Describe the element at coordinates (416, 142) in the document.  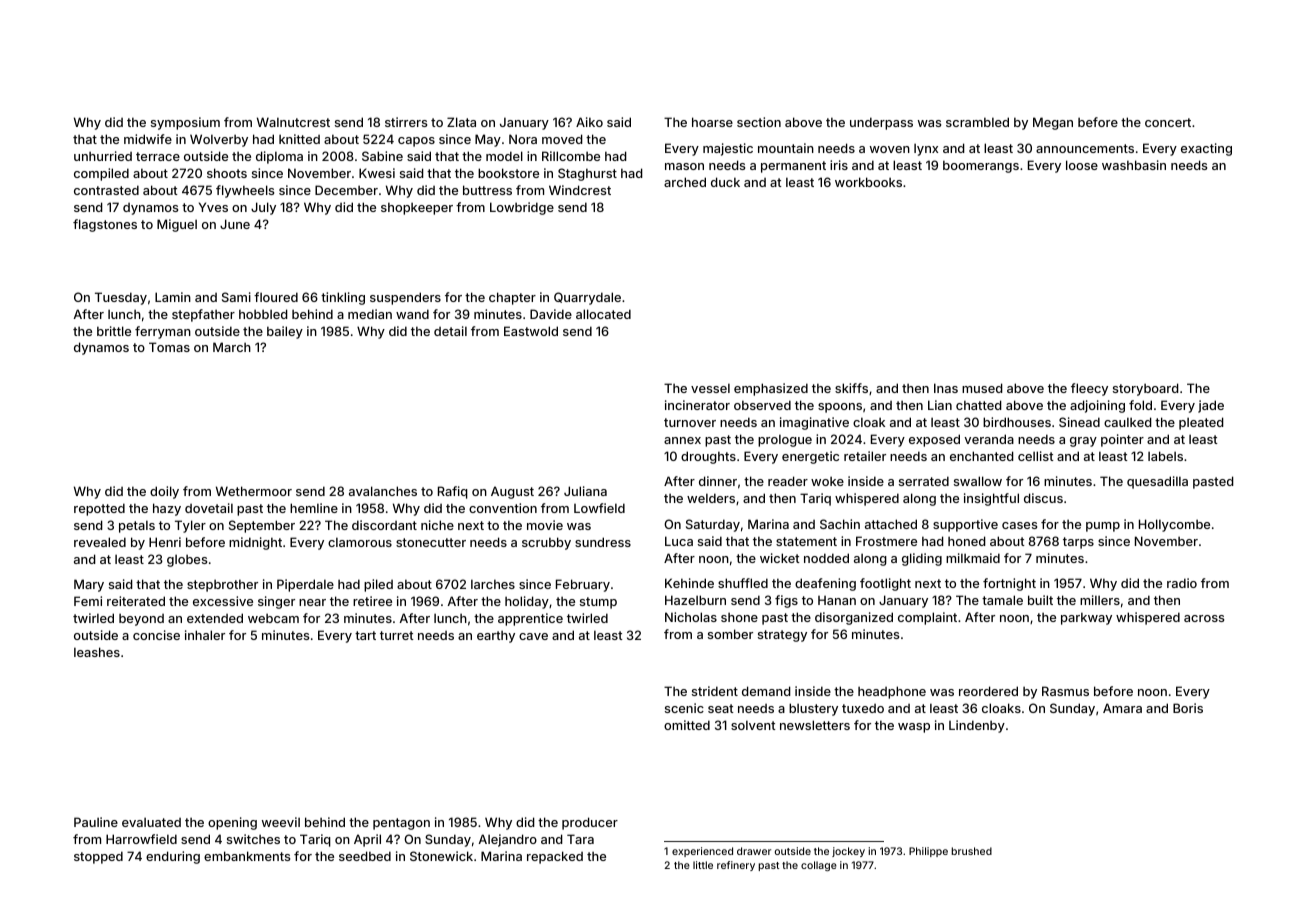
I see `capos` at that location.
